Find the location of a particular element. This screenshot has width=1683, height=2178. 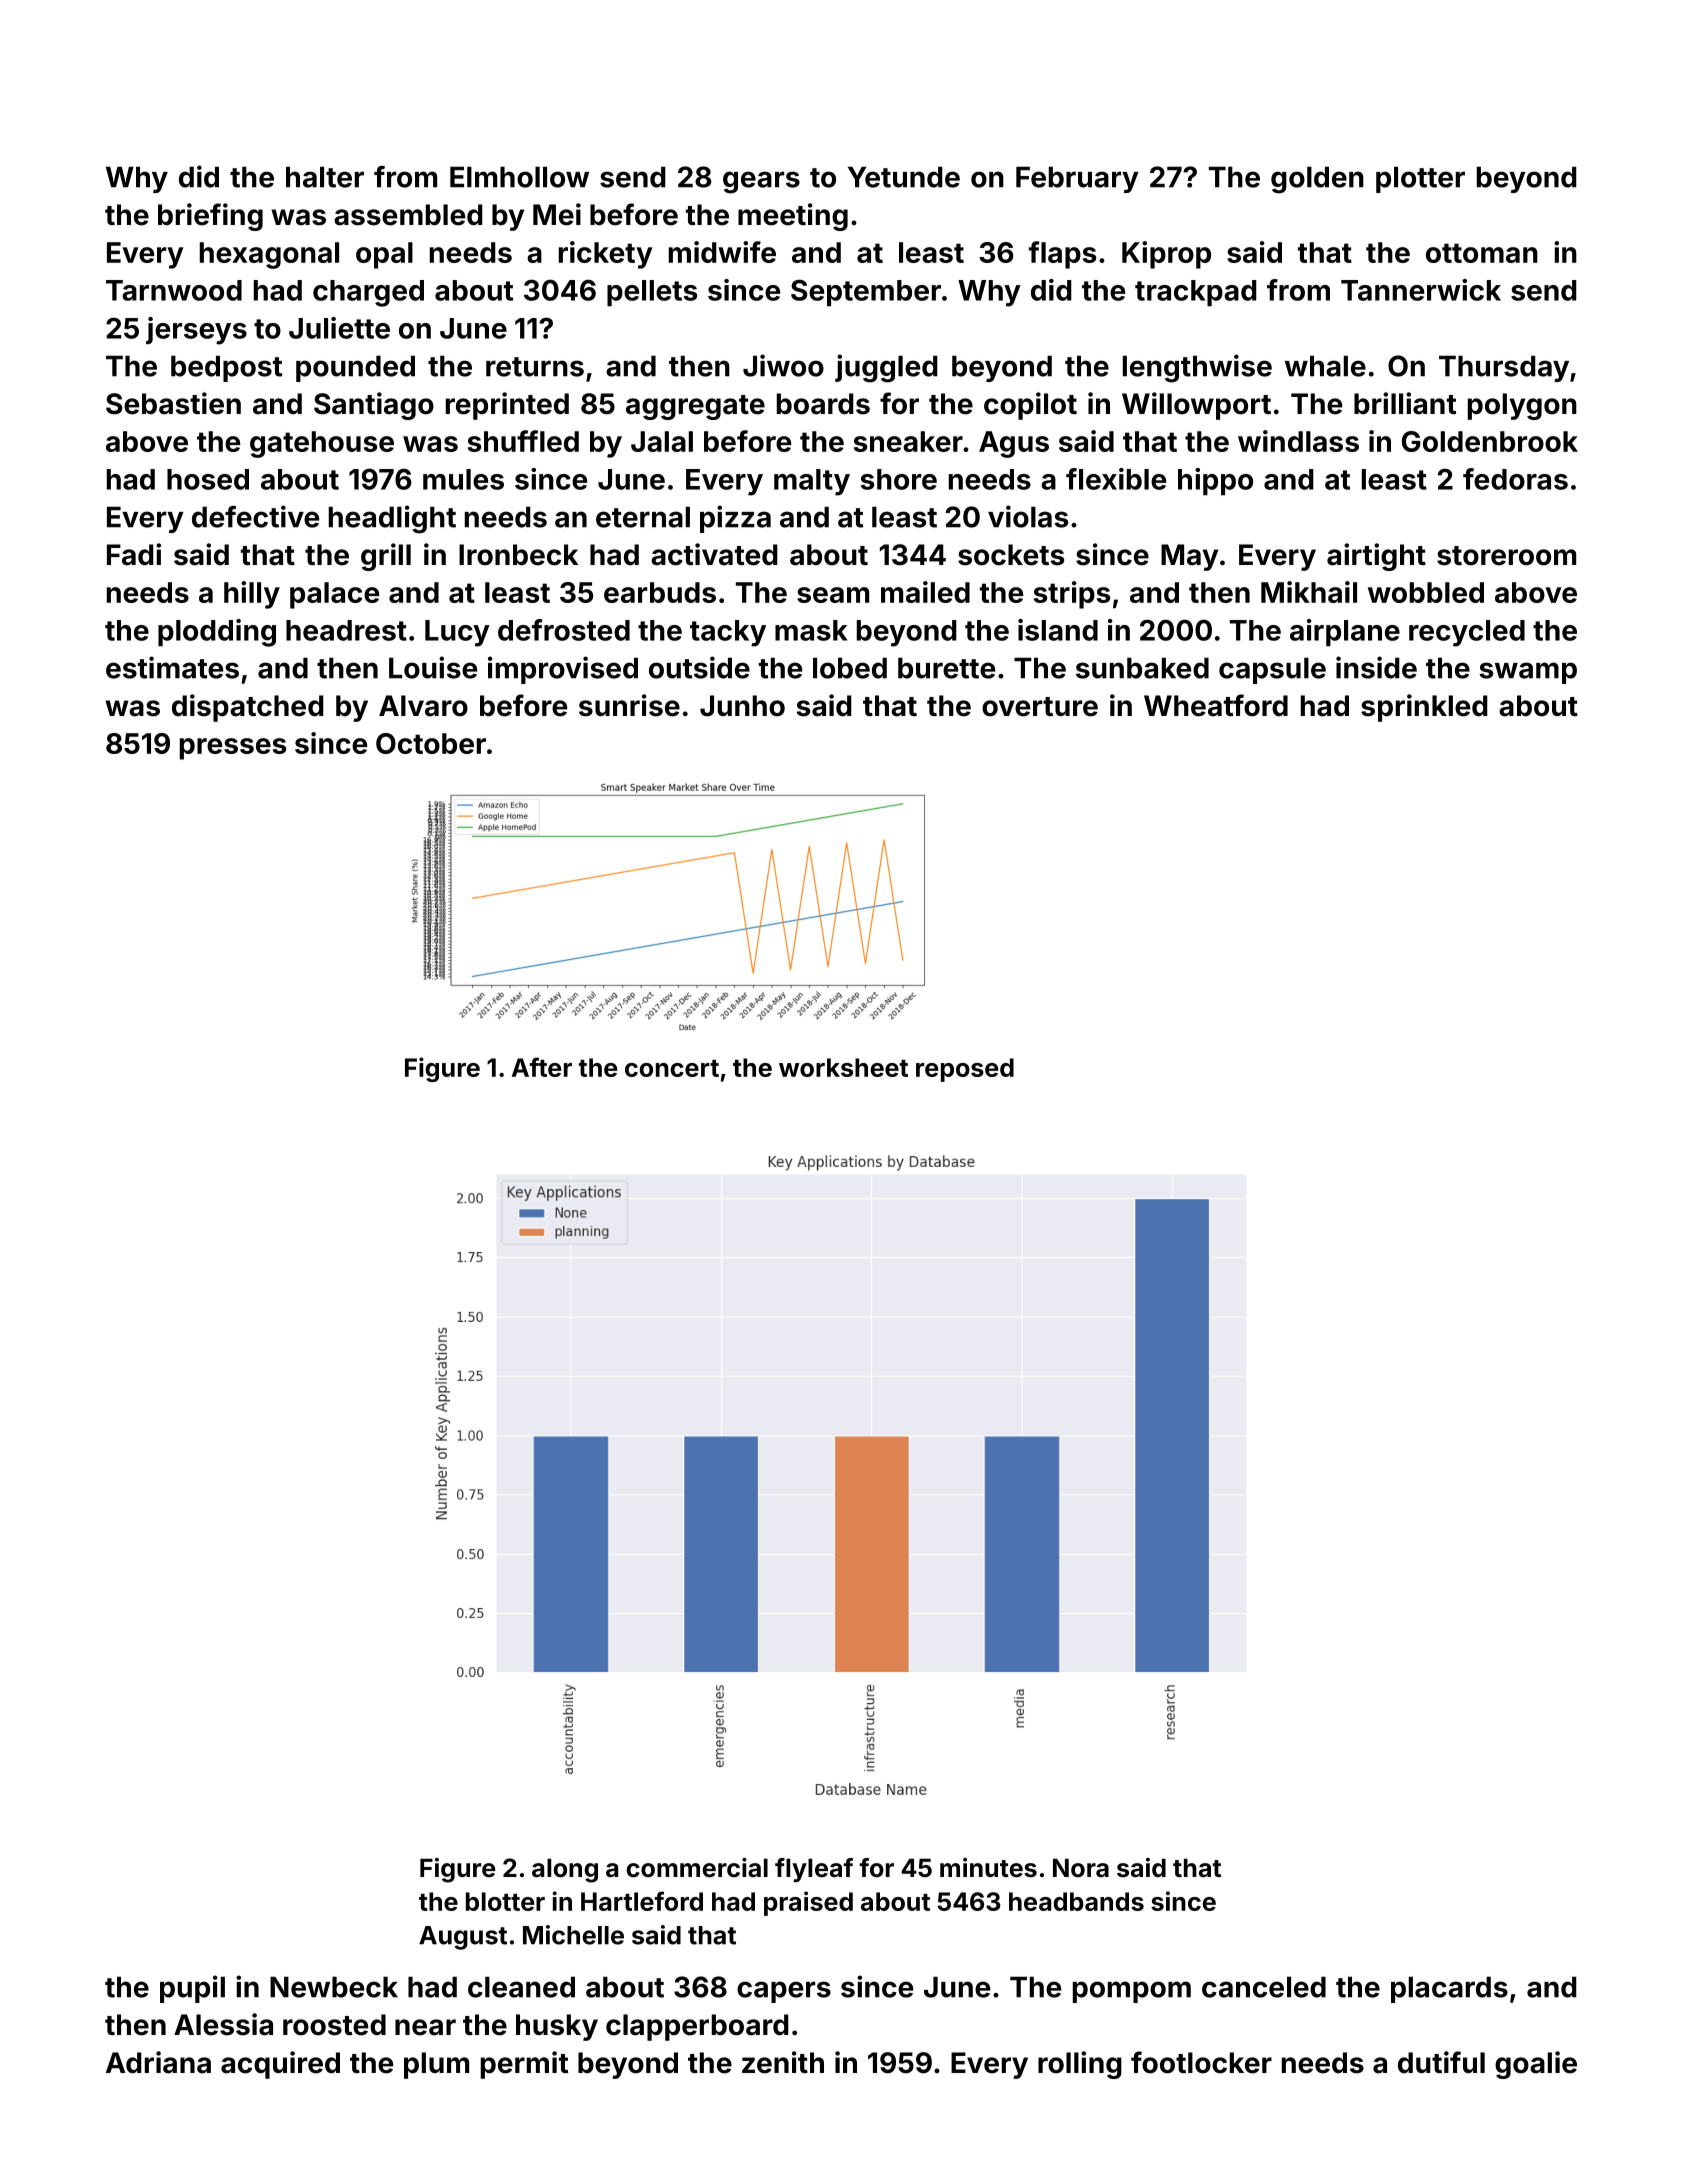

Elmhollow is located at coordinates (519, 177).
